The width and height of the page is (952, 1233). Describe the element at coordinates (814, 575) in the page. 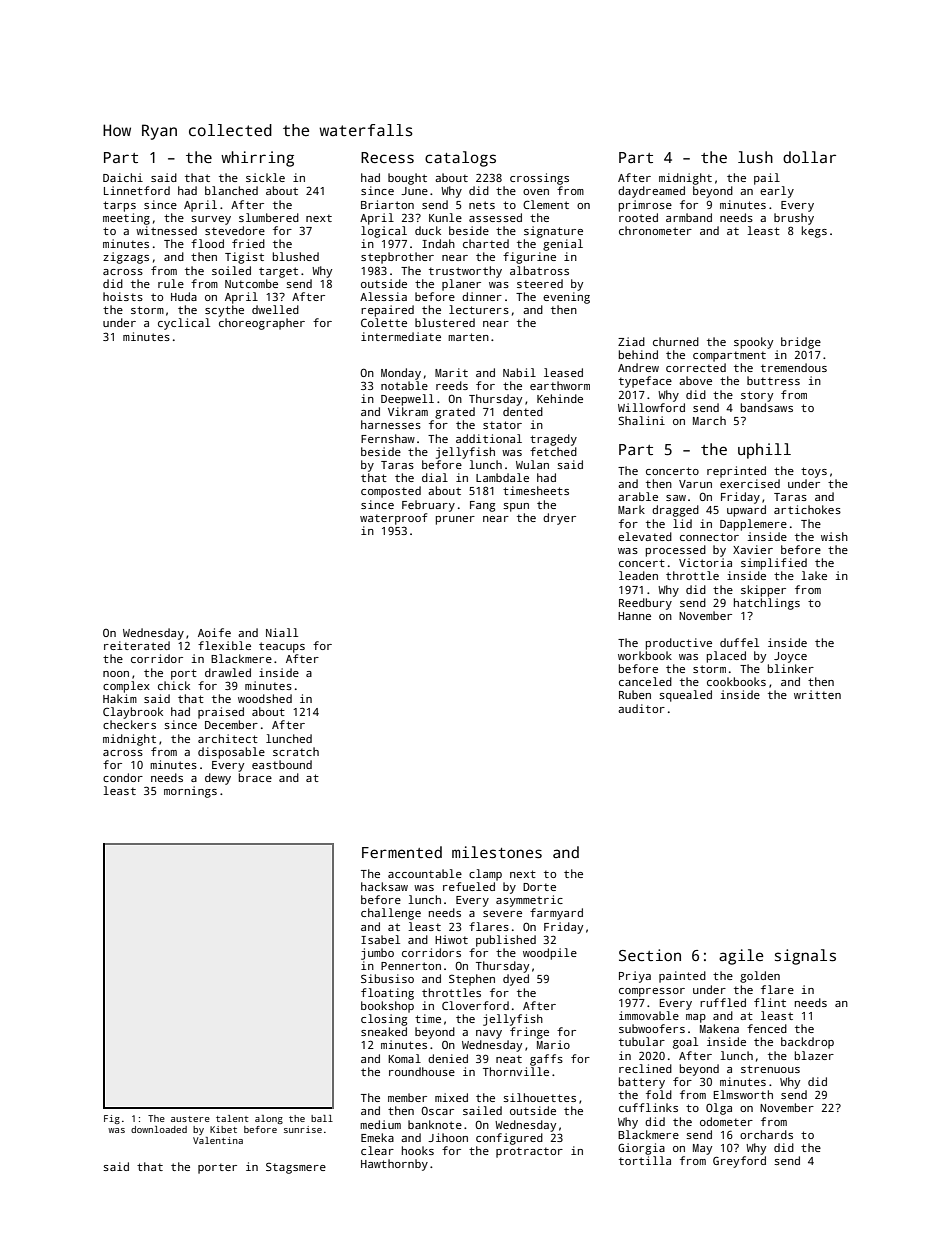

I see `lake` at that location.
